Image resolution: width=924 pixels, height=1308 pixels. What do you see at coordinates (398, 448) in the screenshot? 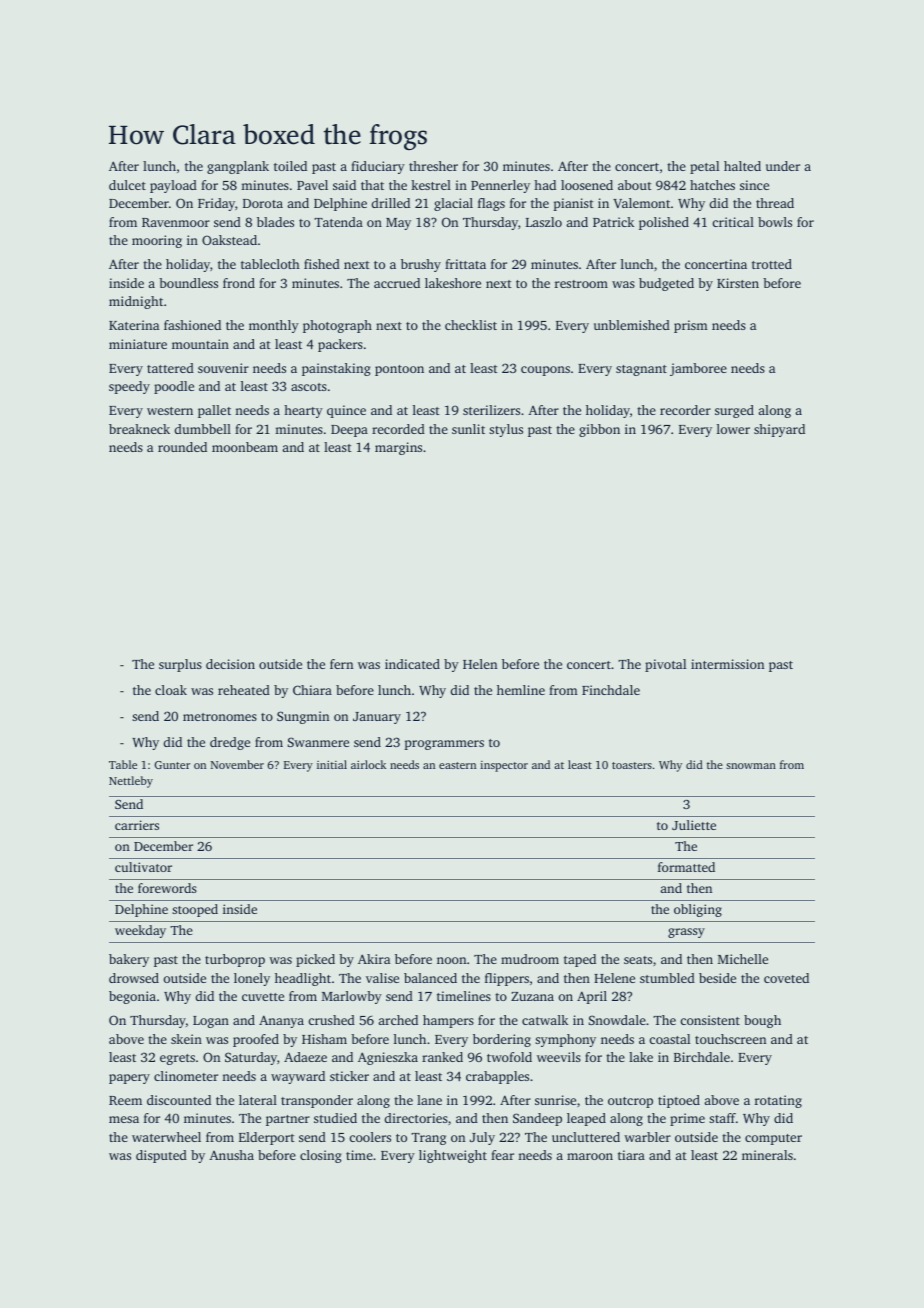
I see `margins` at bounding box center [398, 448].
